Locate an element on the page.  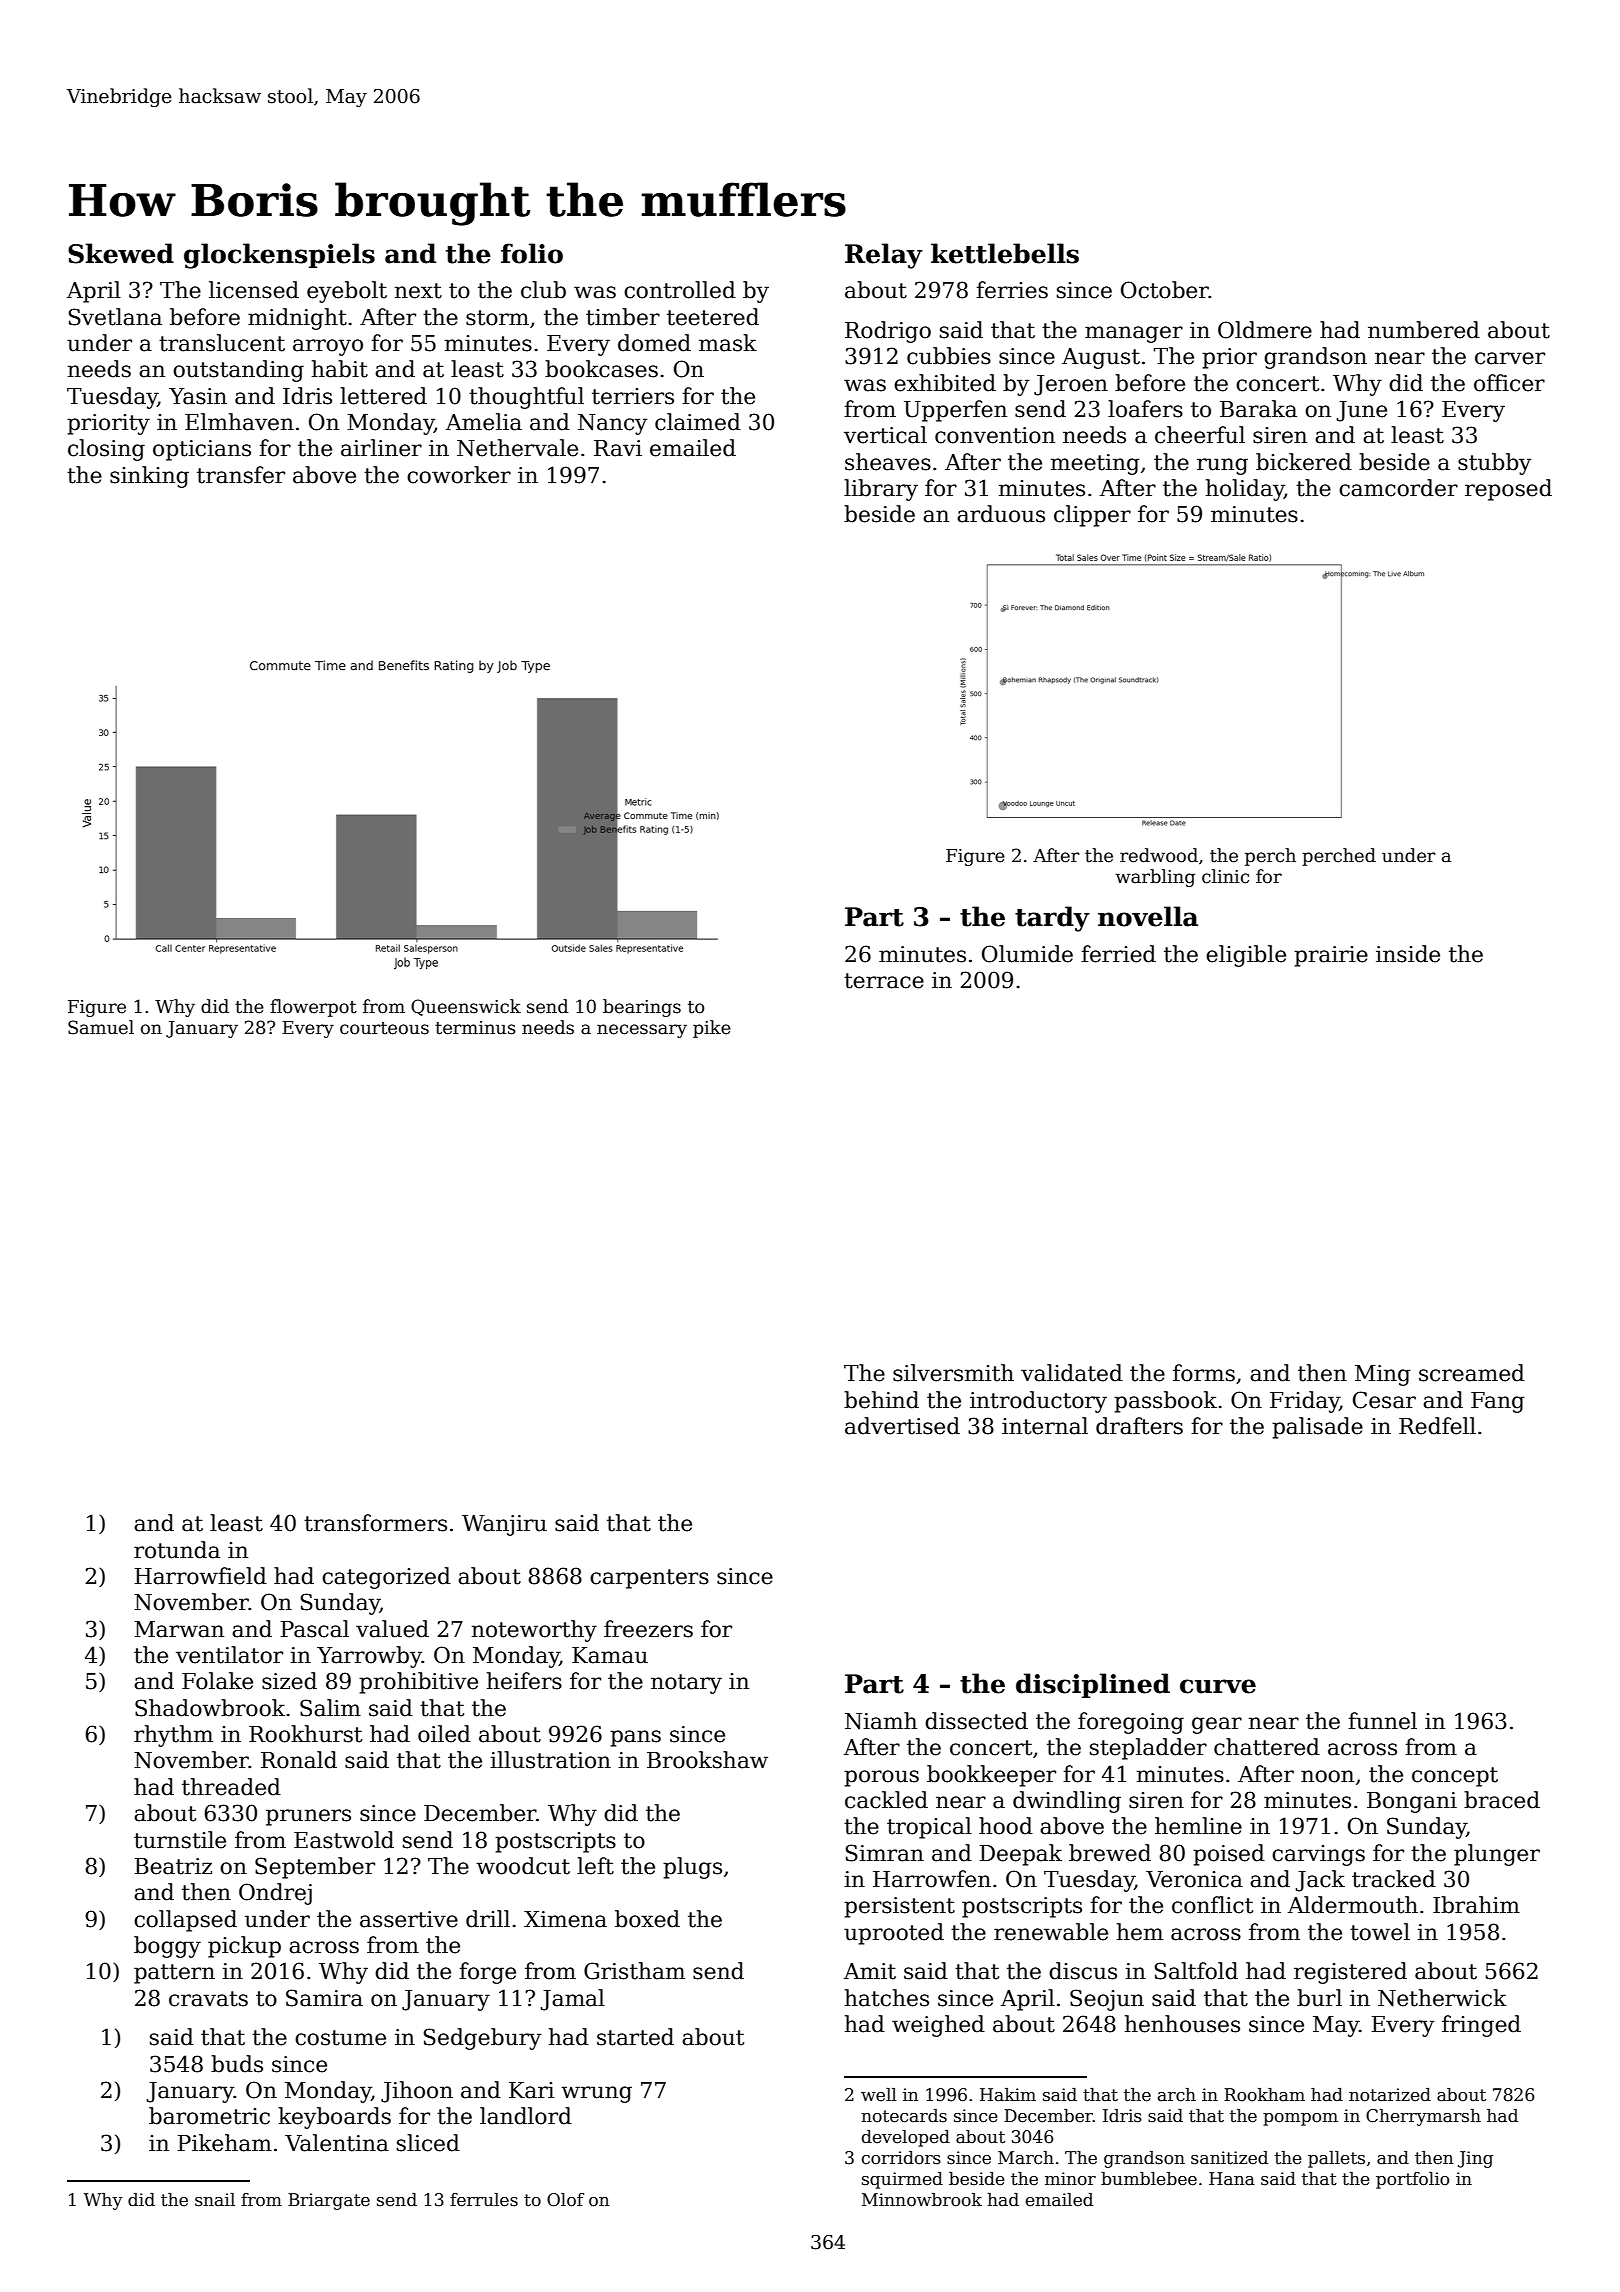
Sedgebury is located at coordinates (482, 2039).
